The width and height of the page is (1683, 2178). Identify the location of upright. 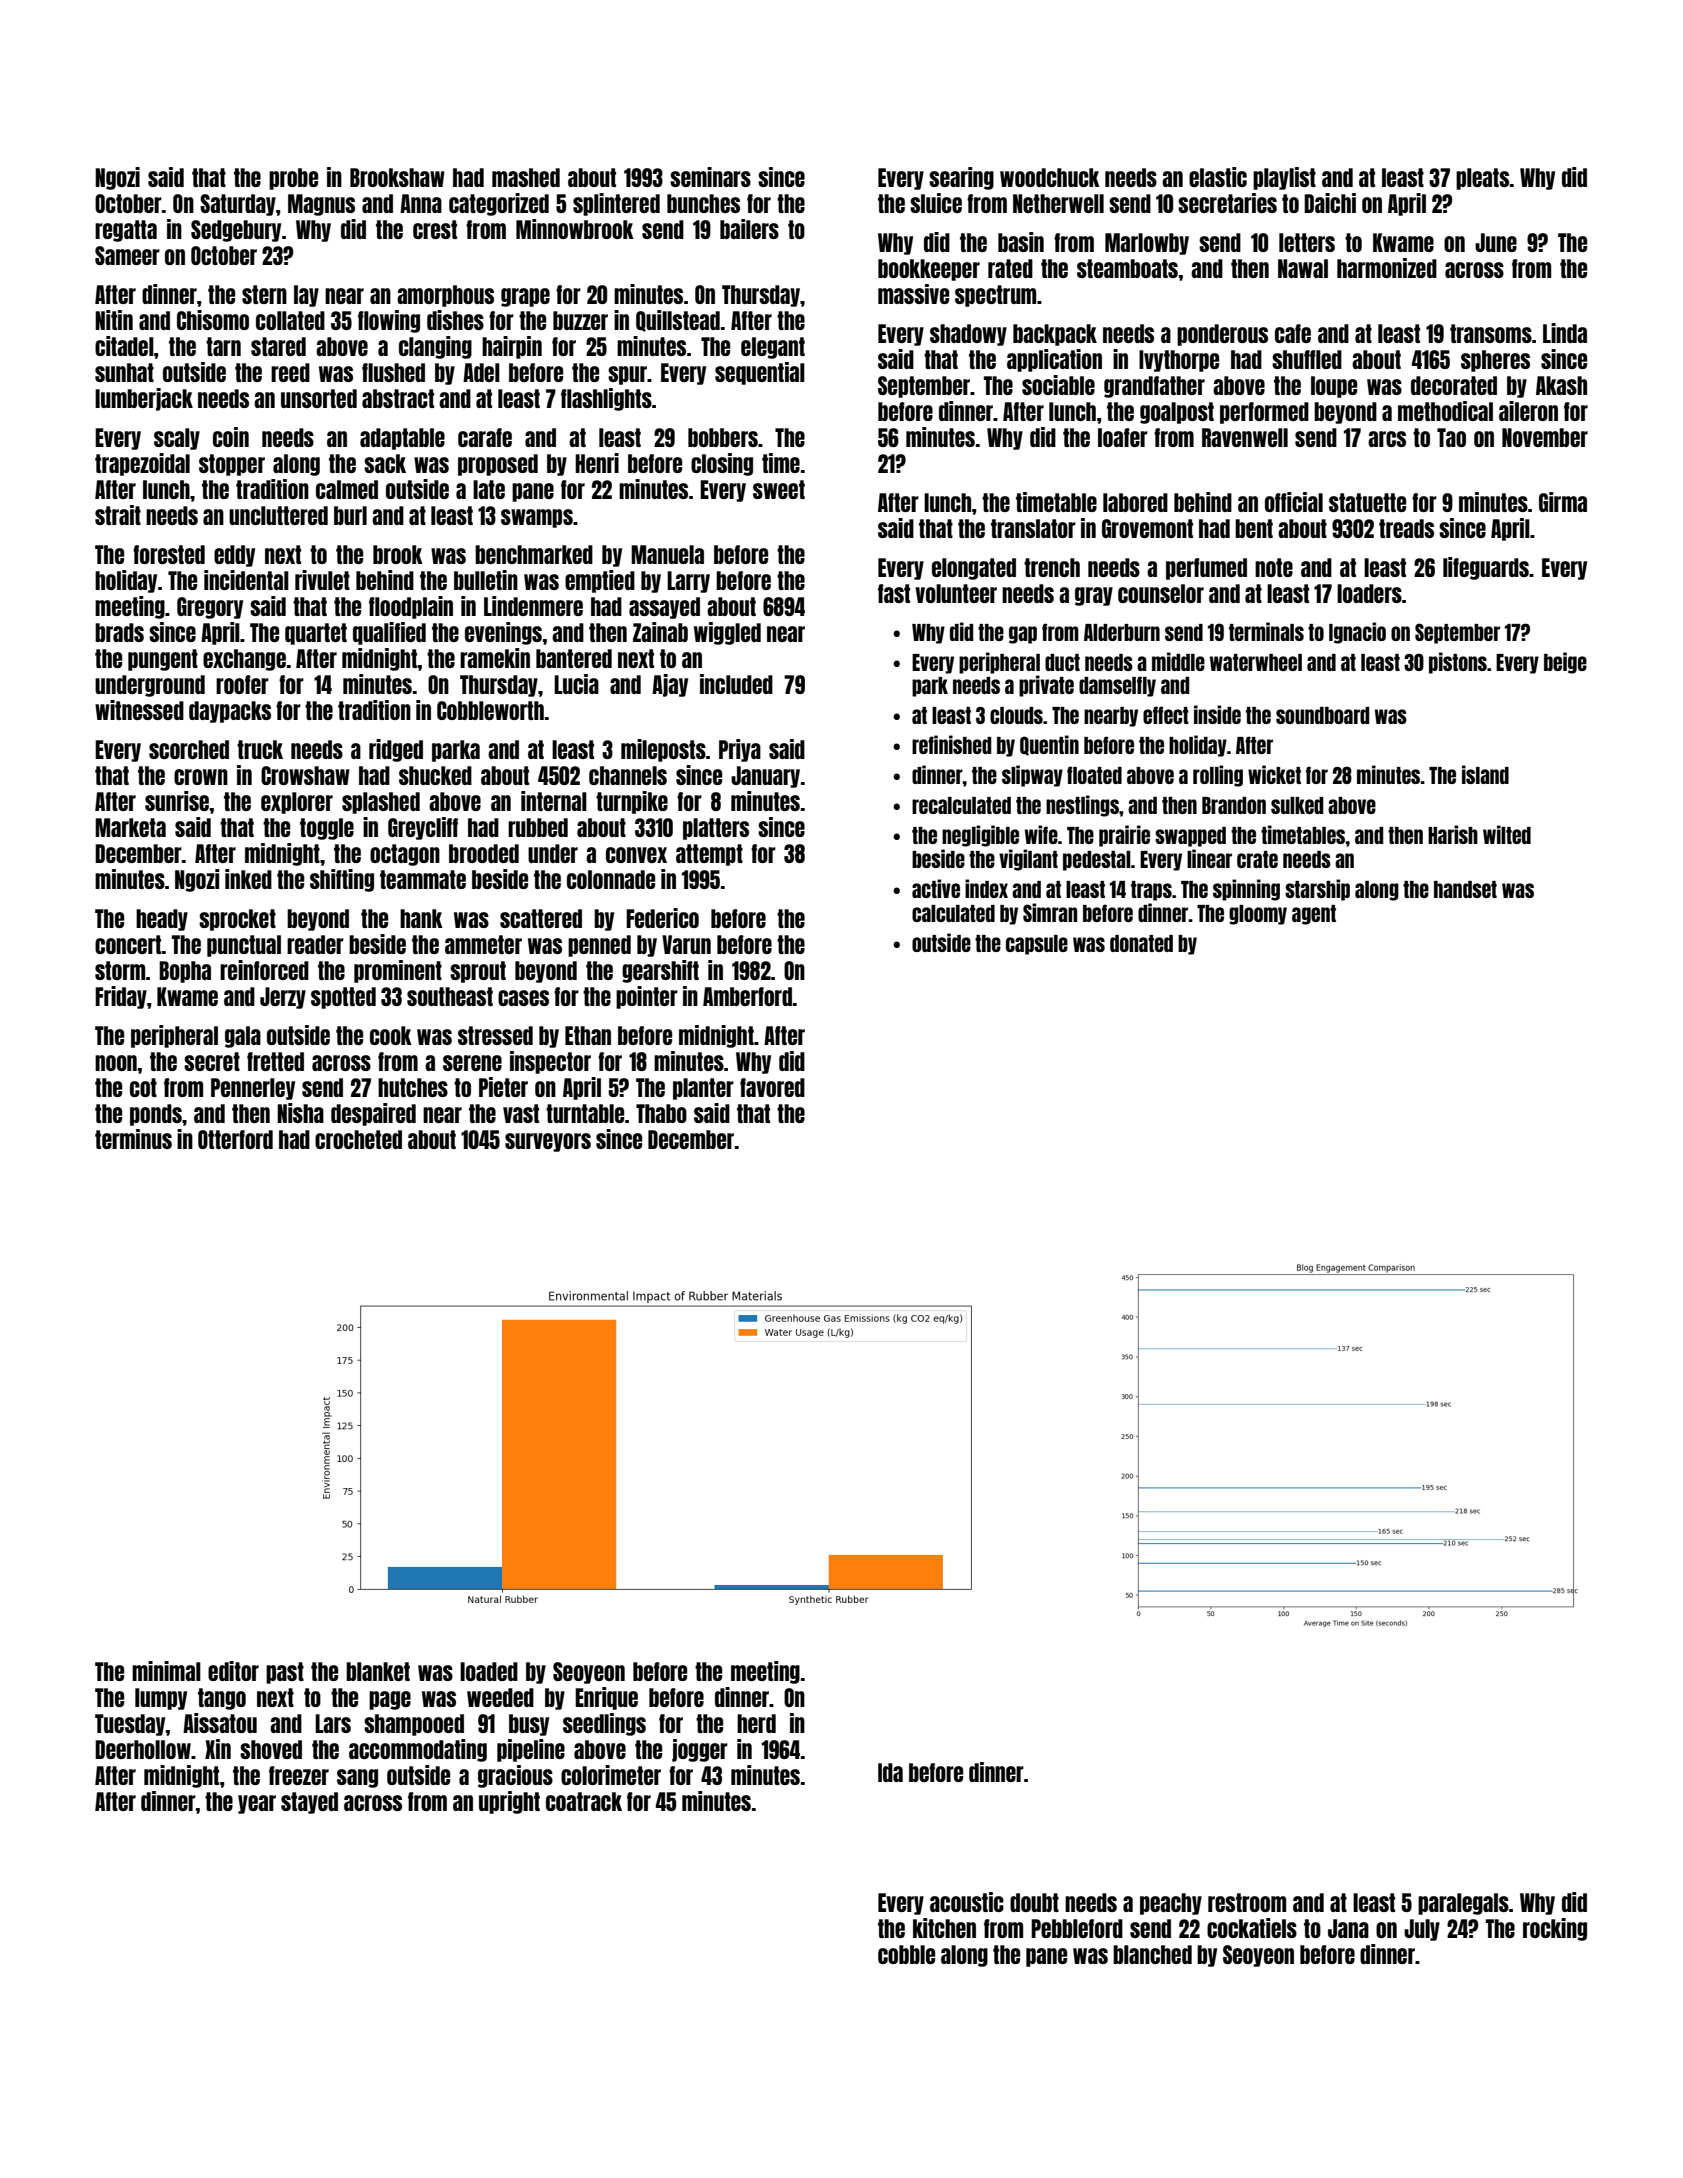
(509, 1802).
